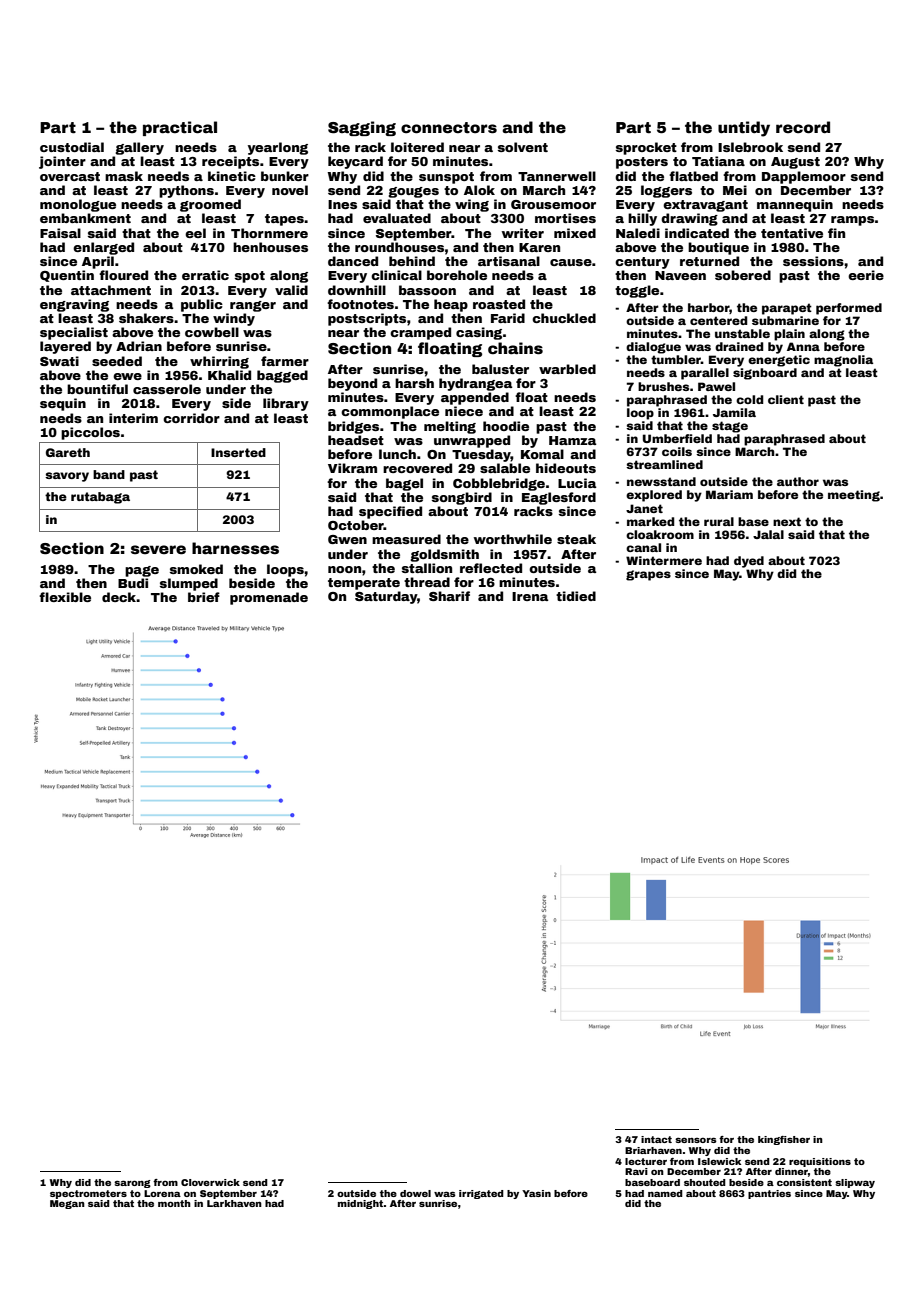  What do you see at coordinates (530, 596) in the screenshot?
I see `Irena` at bounding box center [530, 596].
